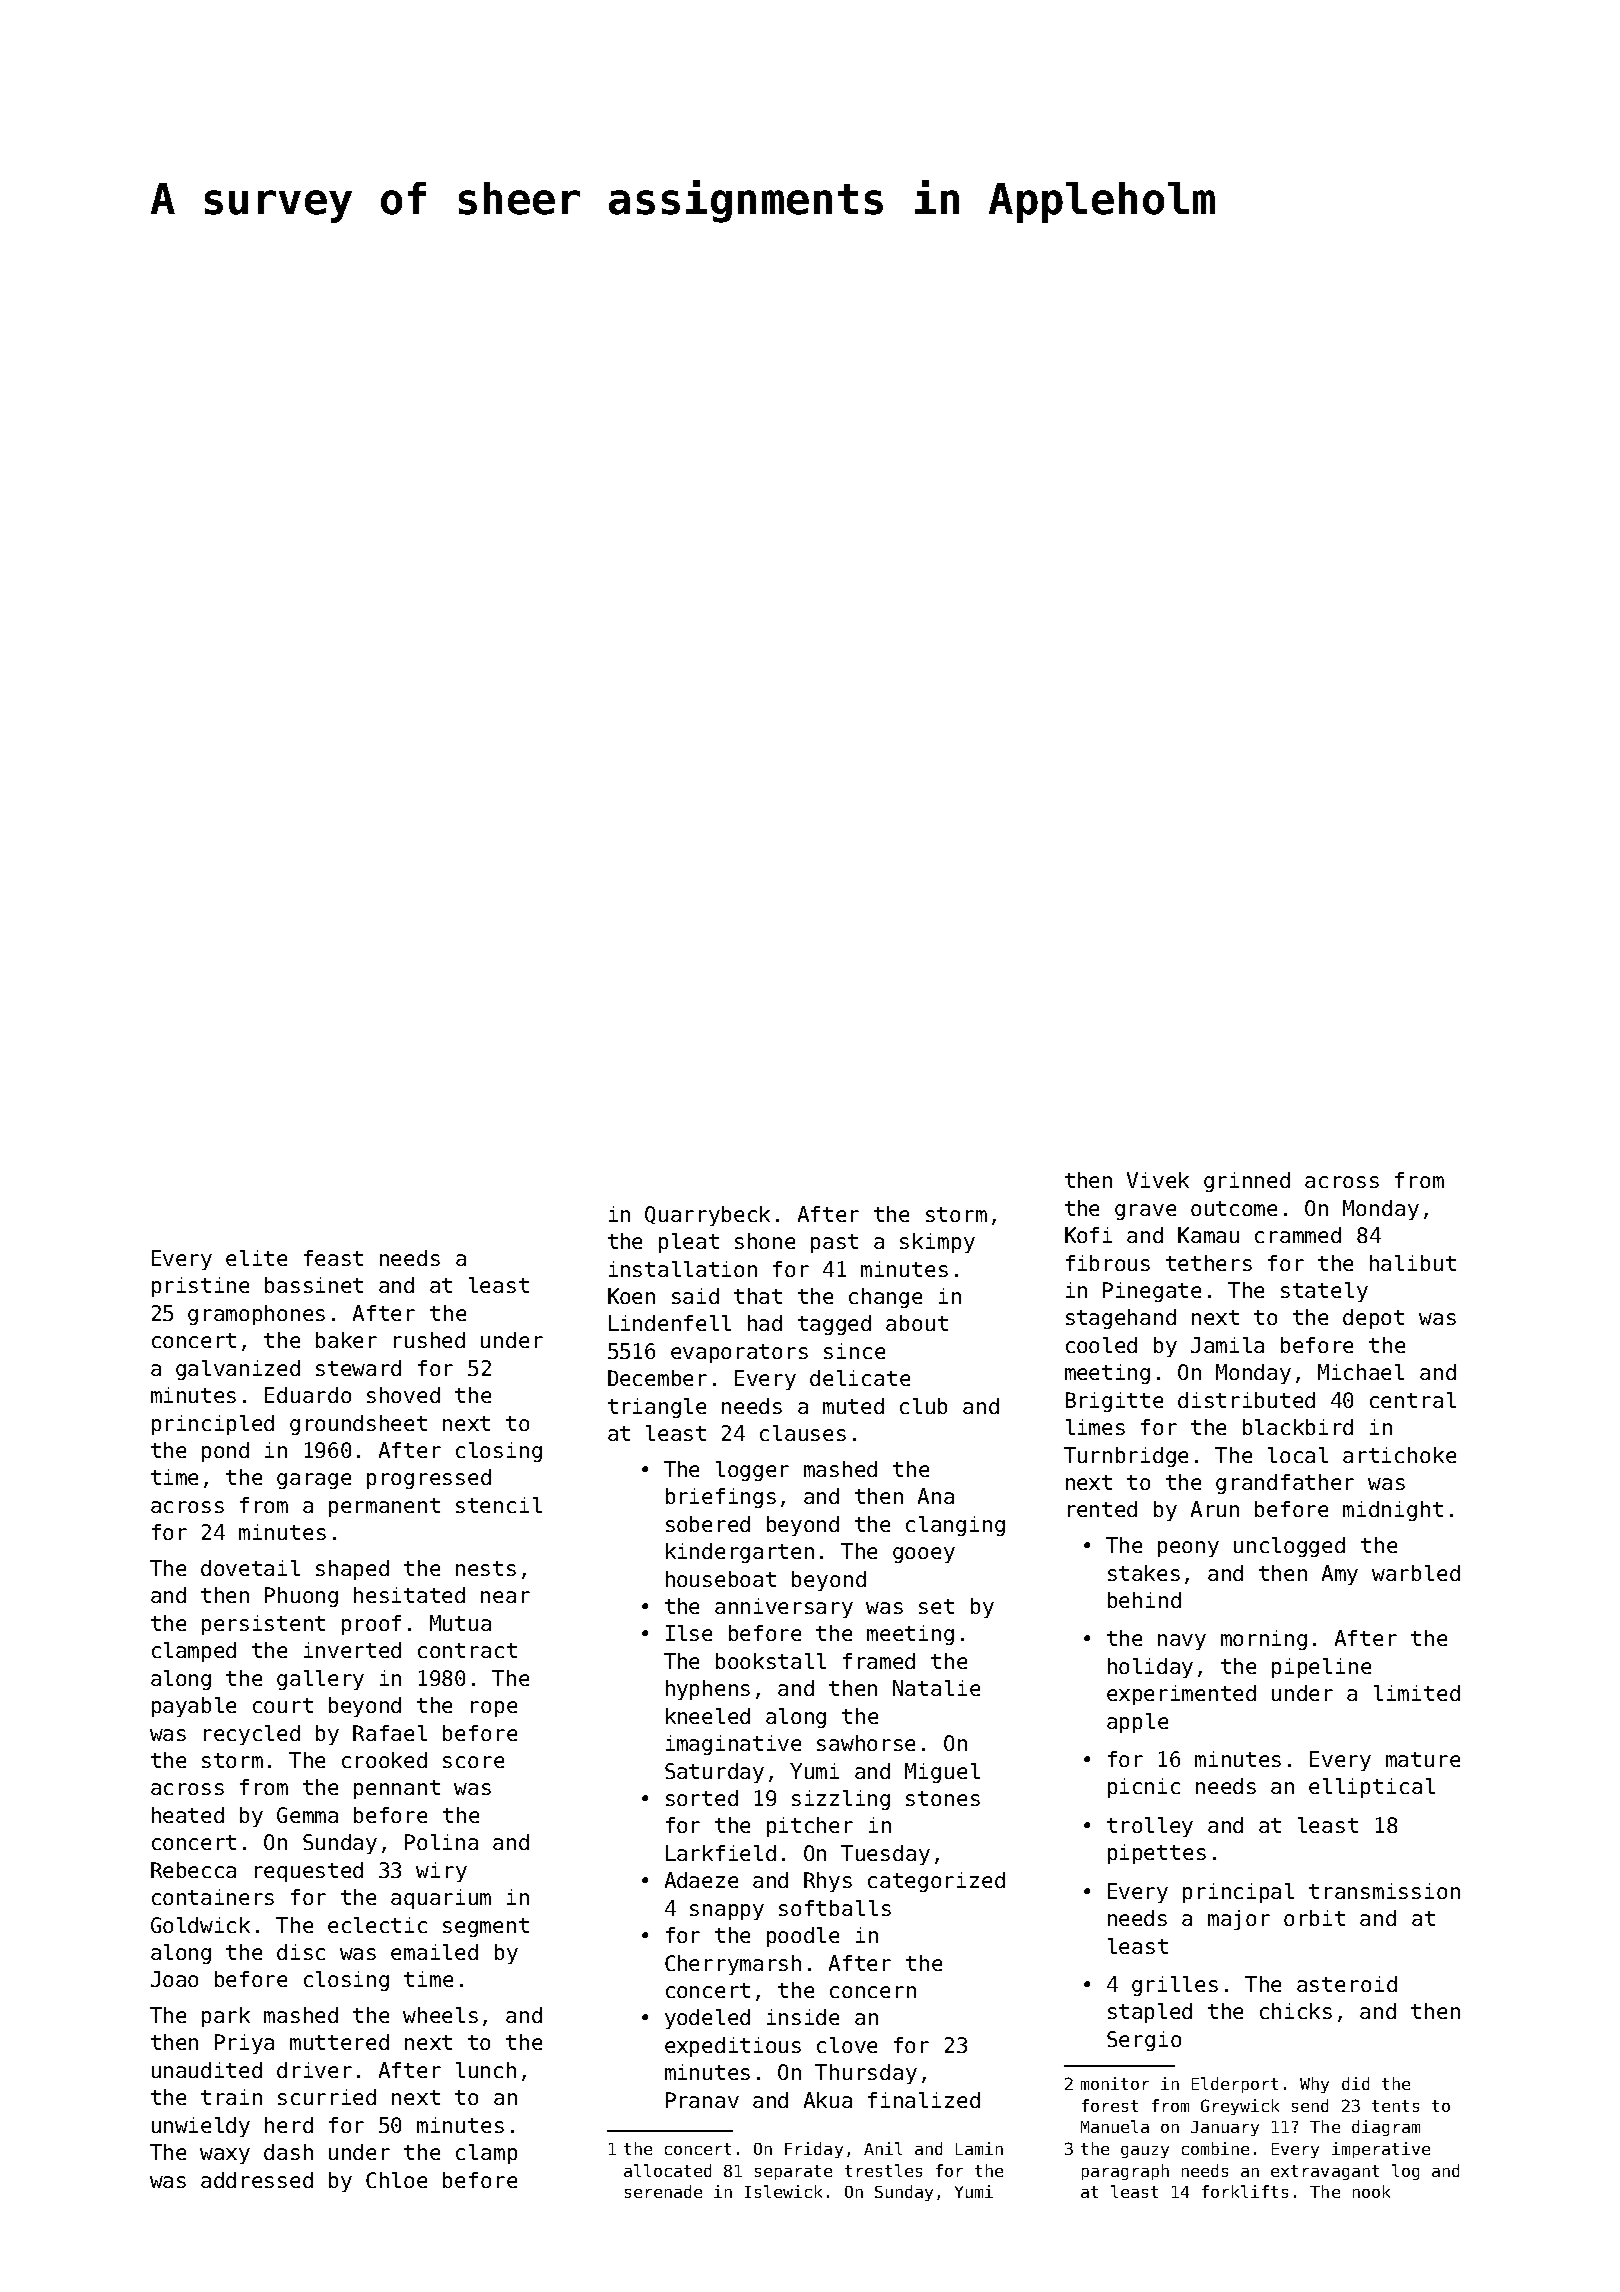 This page has height=2292, width=1620. I want to click on Chloe, so click(396, 2180).
